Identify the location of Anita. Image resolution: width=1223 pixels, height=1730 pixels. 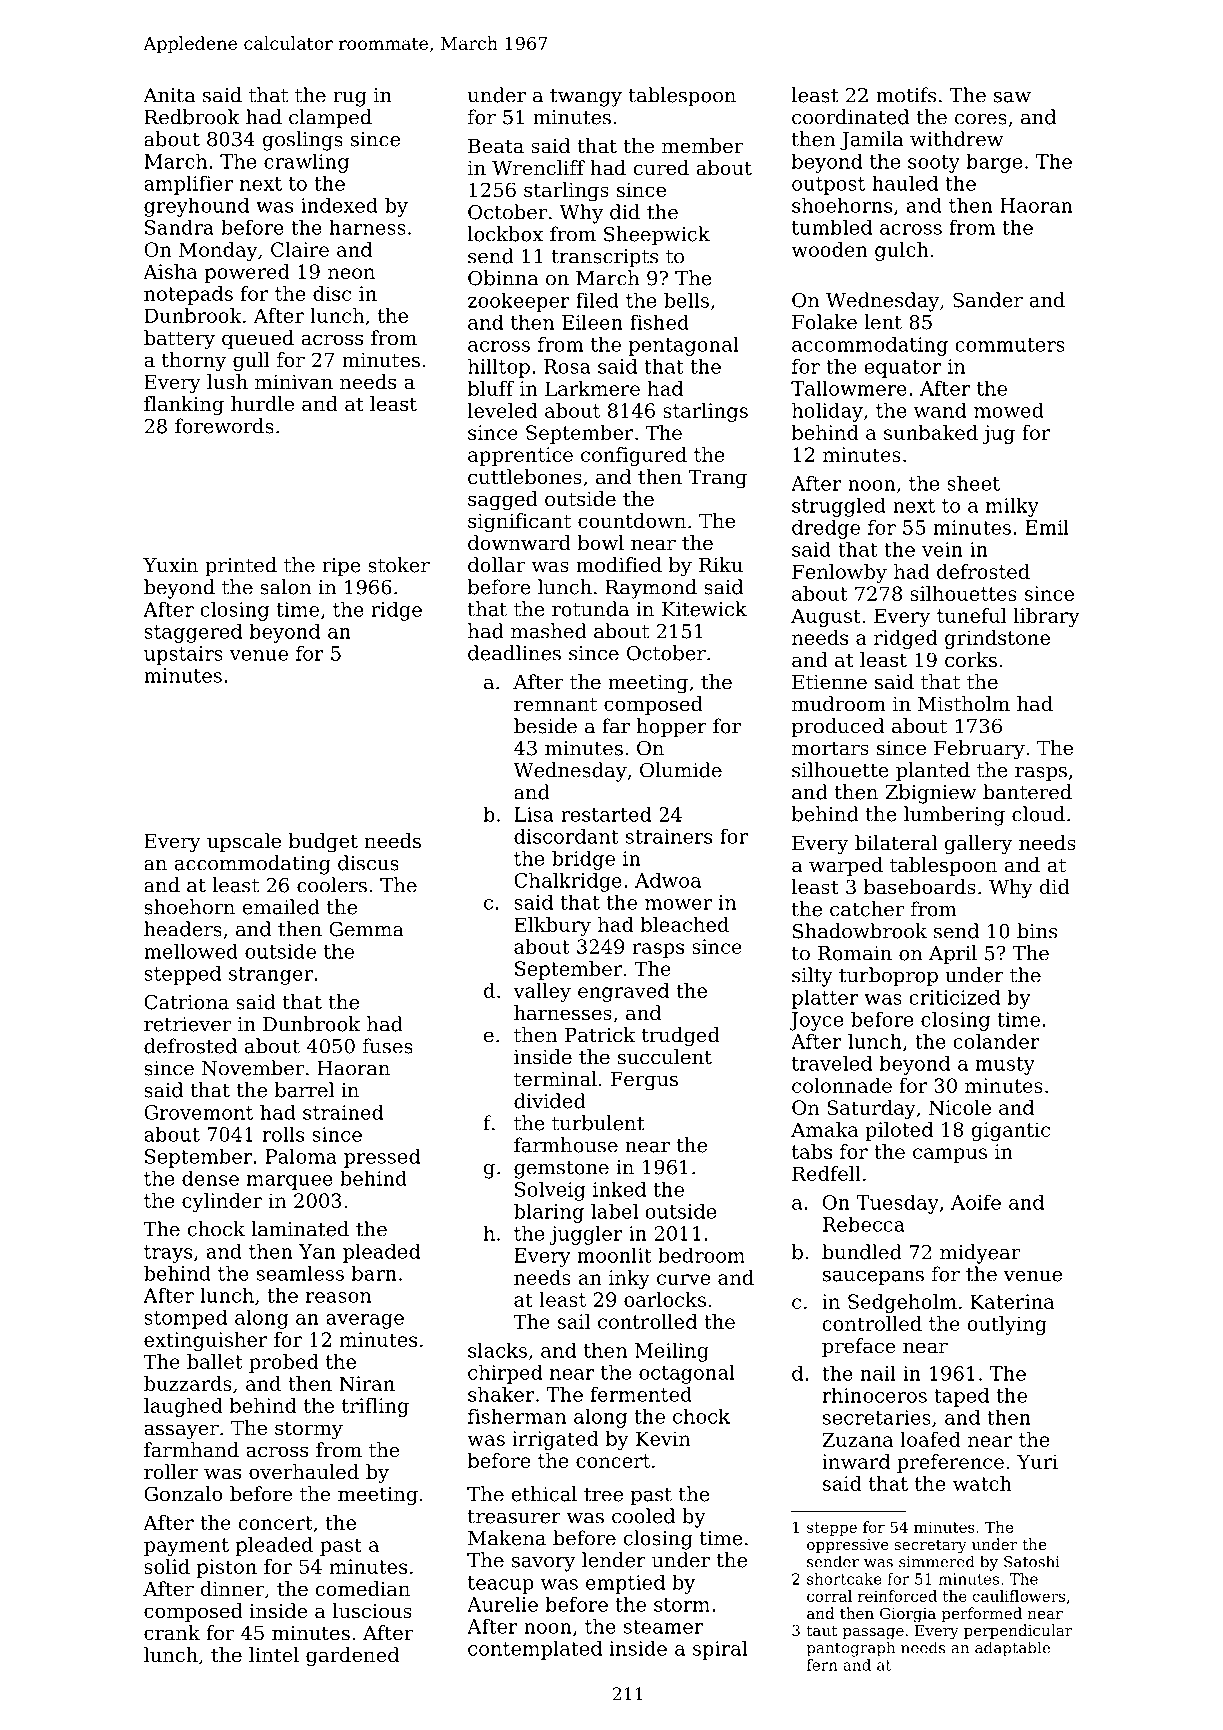
(169, 95).
